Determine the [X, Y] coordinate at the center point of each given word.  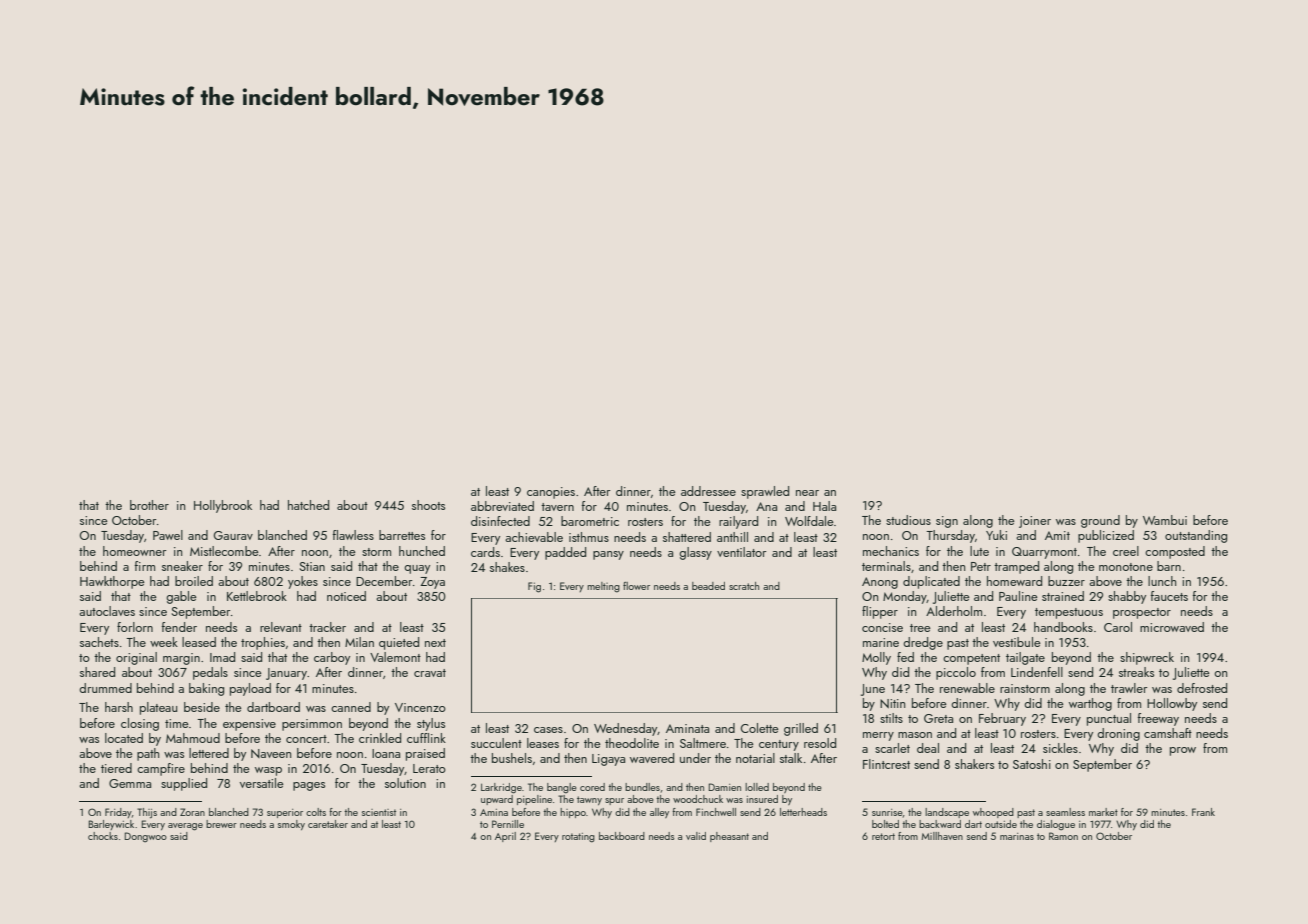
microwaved [1172, 627]
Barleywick [111, 825]
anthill [732, 537]
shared [97, 672]
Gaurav [233, 535]
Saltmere [703, 743]
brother [149, 505]
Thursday [950, 536]
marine [881, 642]
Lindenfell [1037, 672]
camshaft [1168, 733]
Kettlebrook [257, 596]
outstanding [1196, 536]
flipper [880, 612]
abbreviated [502, 506]
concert [306, 739]
